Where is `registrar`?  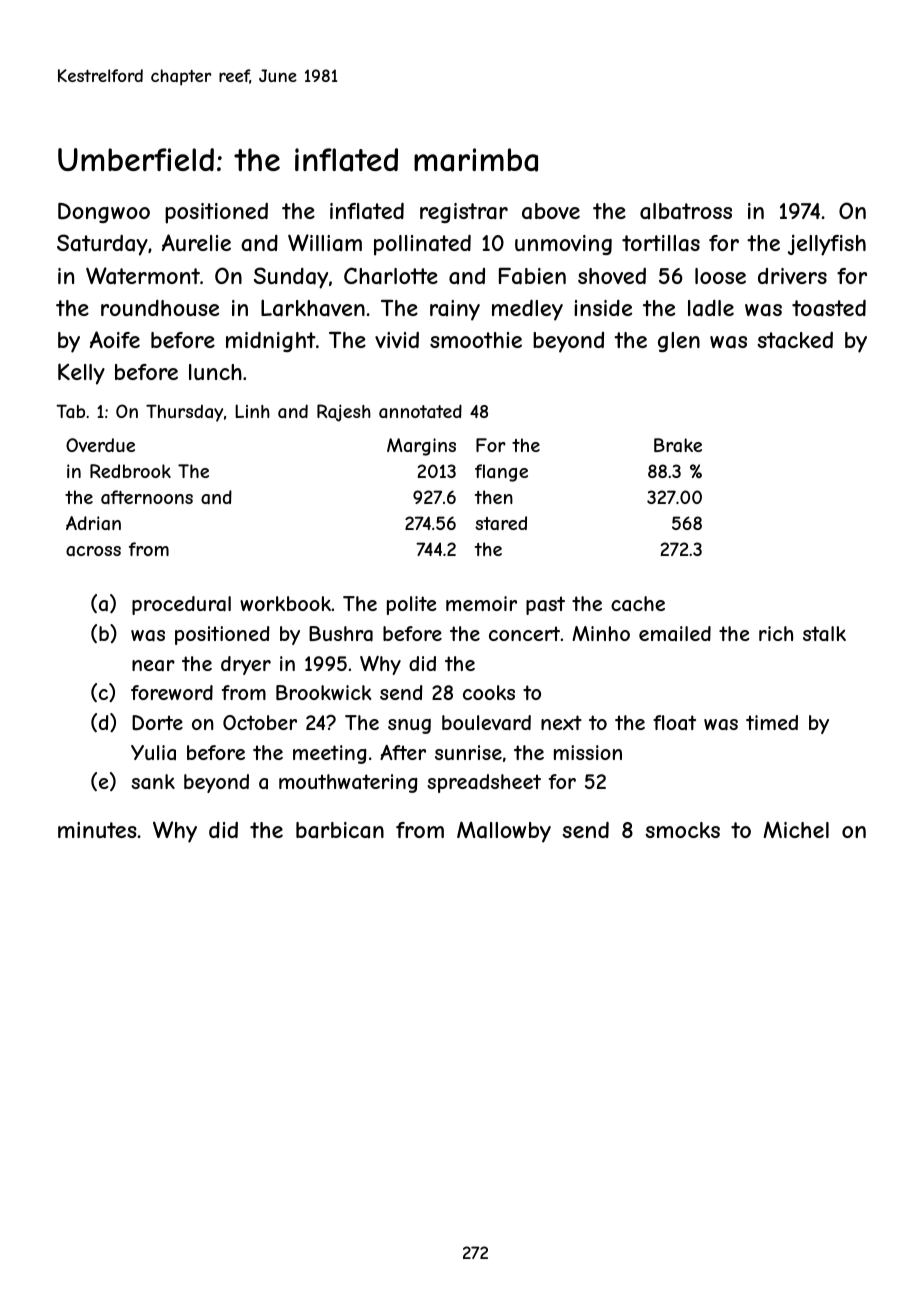 registrar is located at coordinates (464, 213).
